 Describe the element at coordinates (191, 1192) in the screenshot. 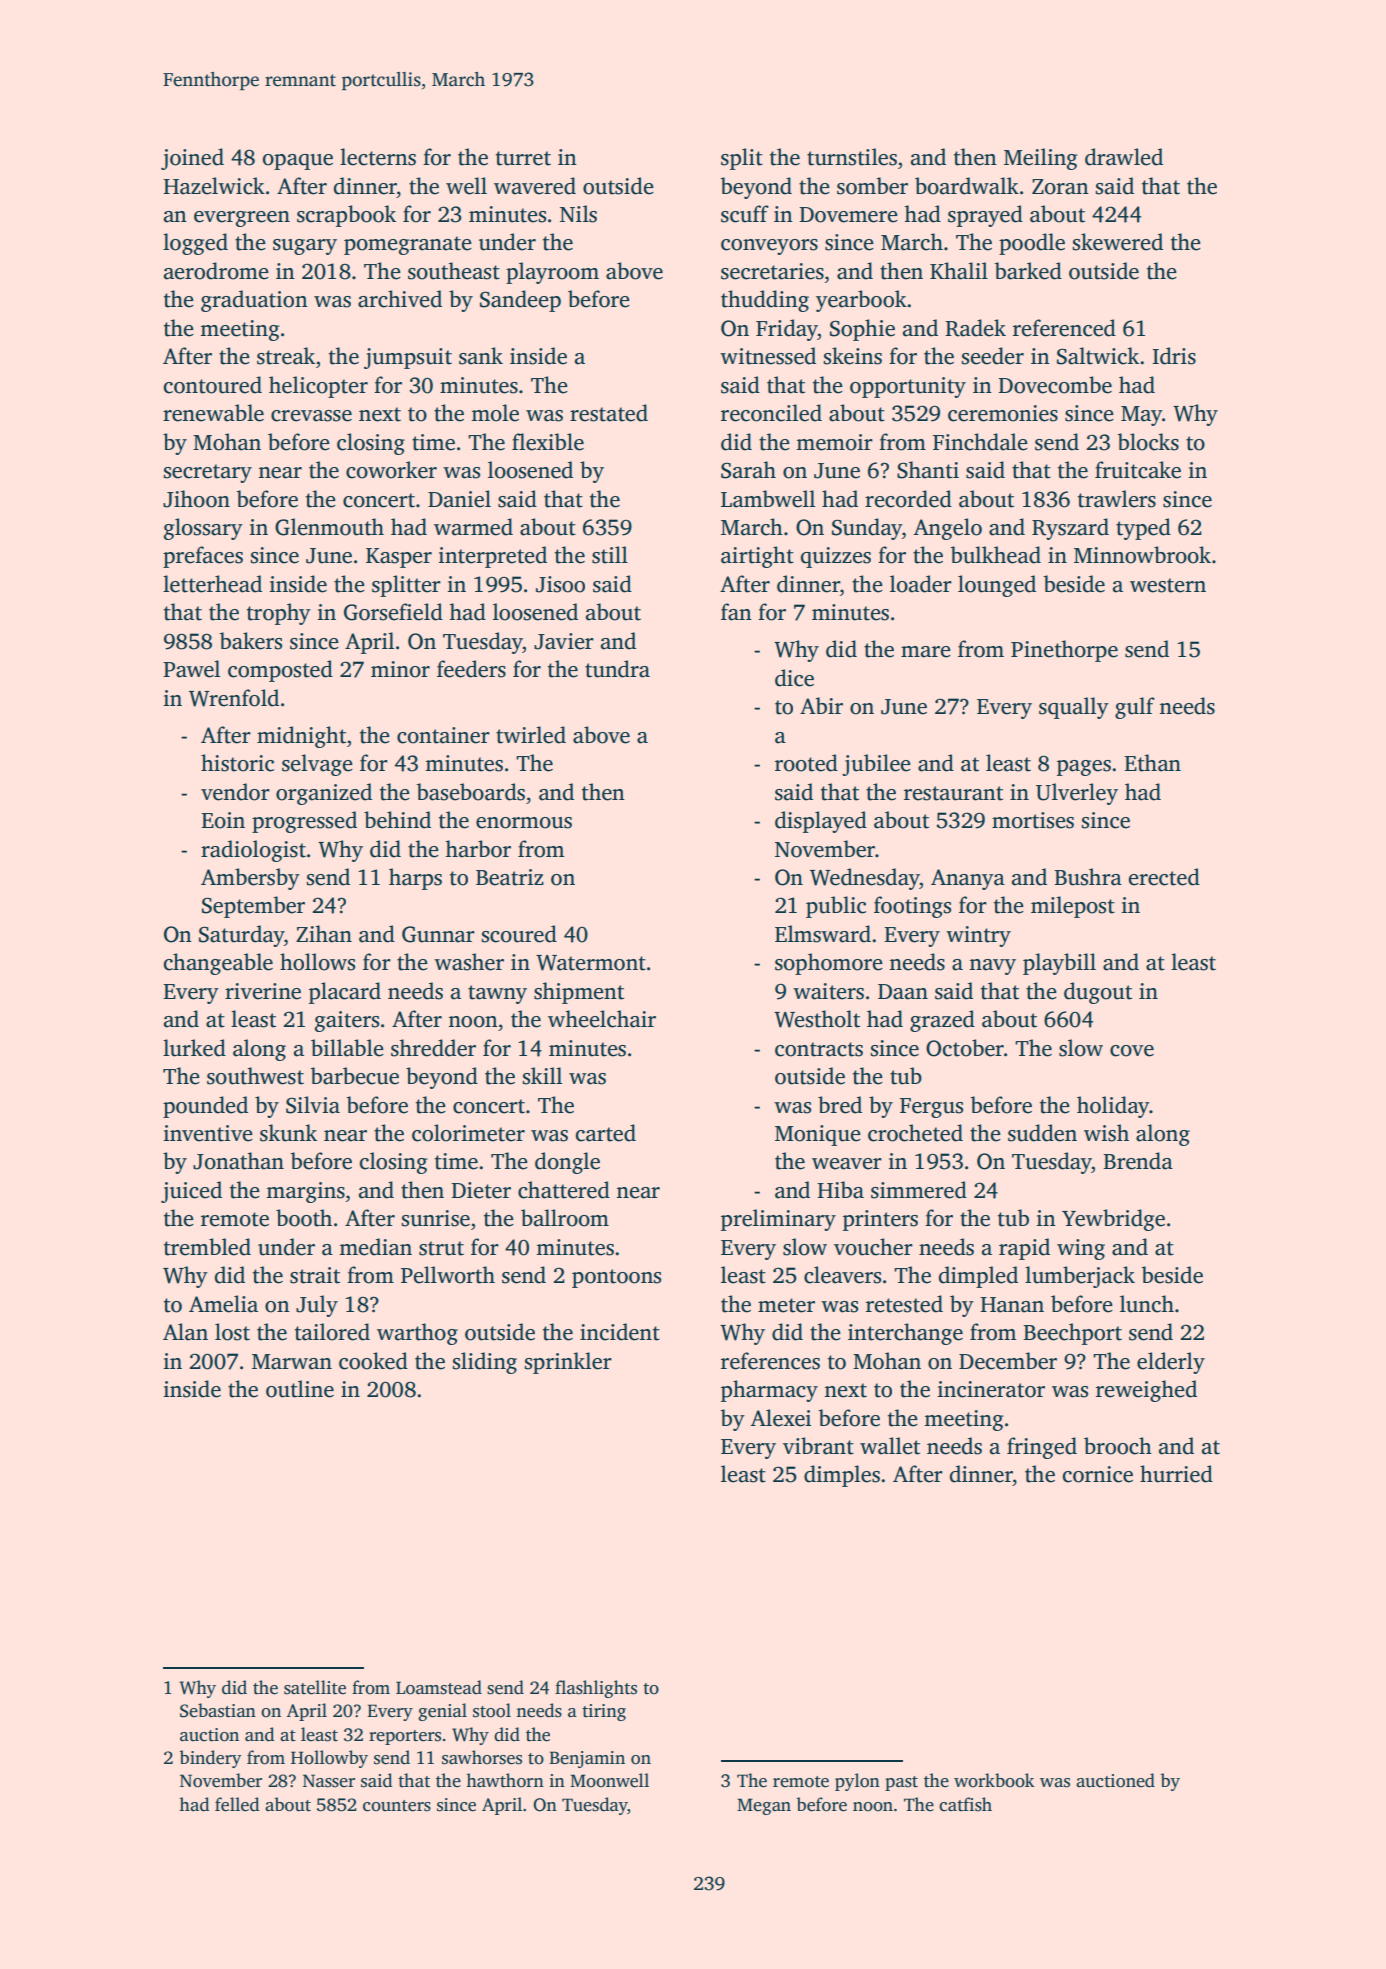

I see `juiced` at that location.
